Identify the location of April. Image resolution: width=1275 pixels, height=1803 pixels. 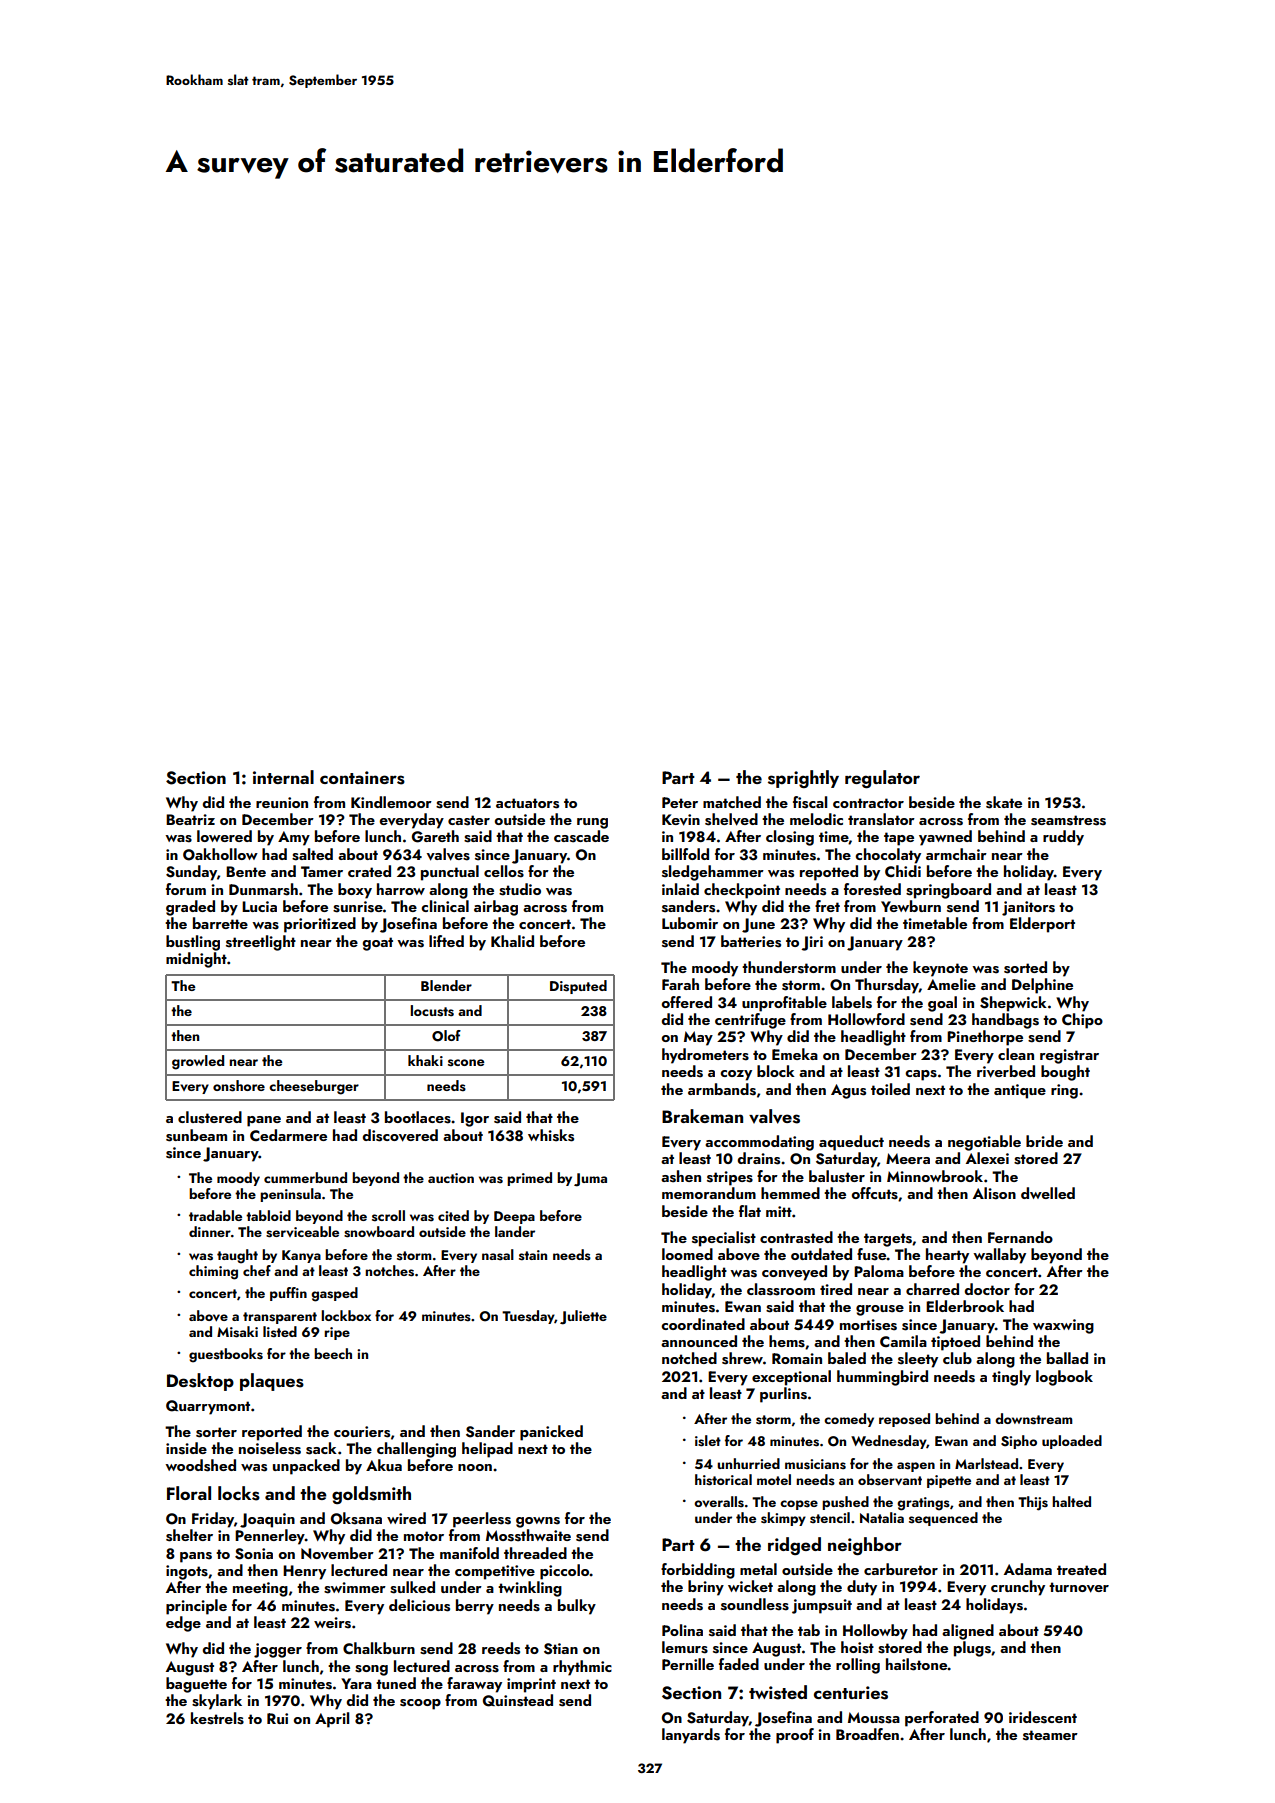
(332, 1720).
